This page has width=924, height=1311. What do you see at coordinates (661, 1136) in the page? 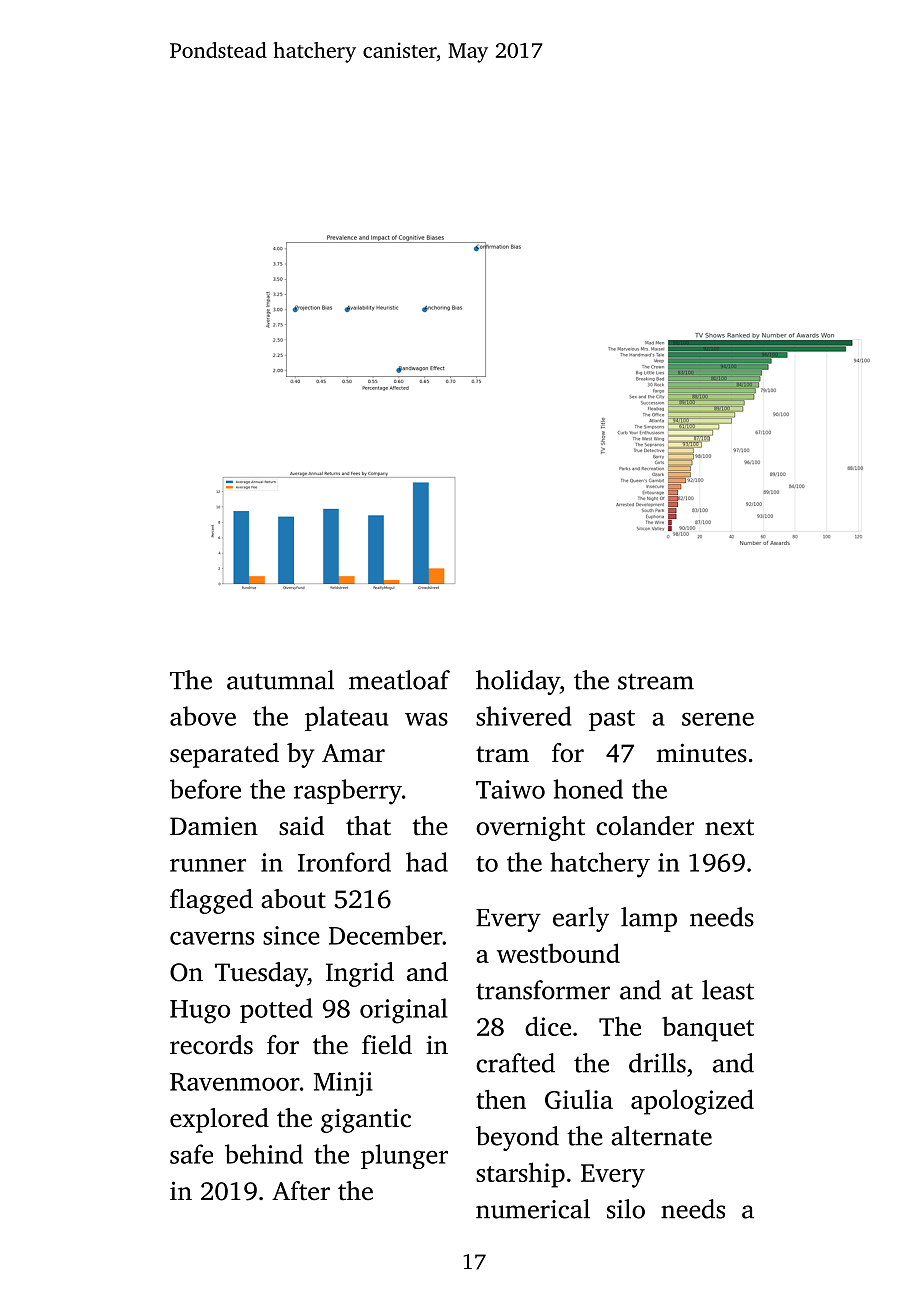
I see `alternate` at bounding box center [661, 1136].
